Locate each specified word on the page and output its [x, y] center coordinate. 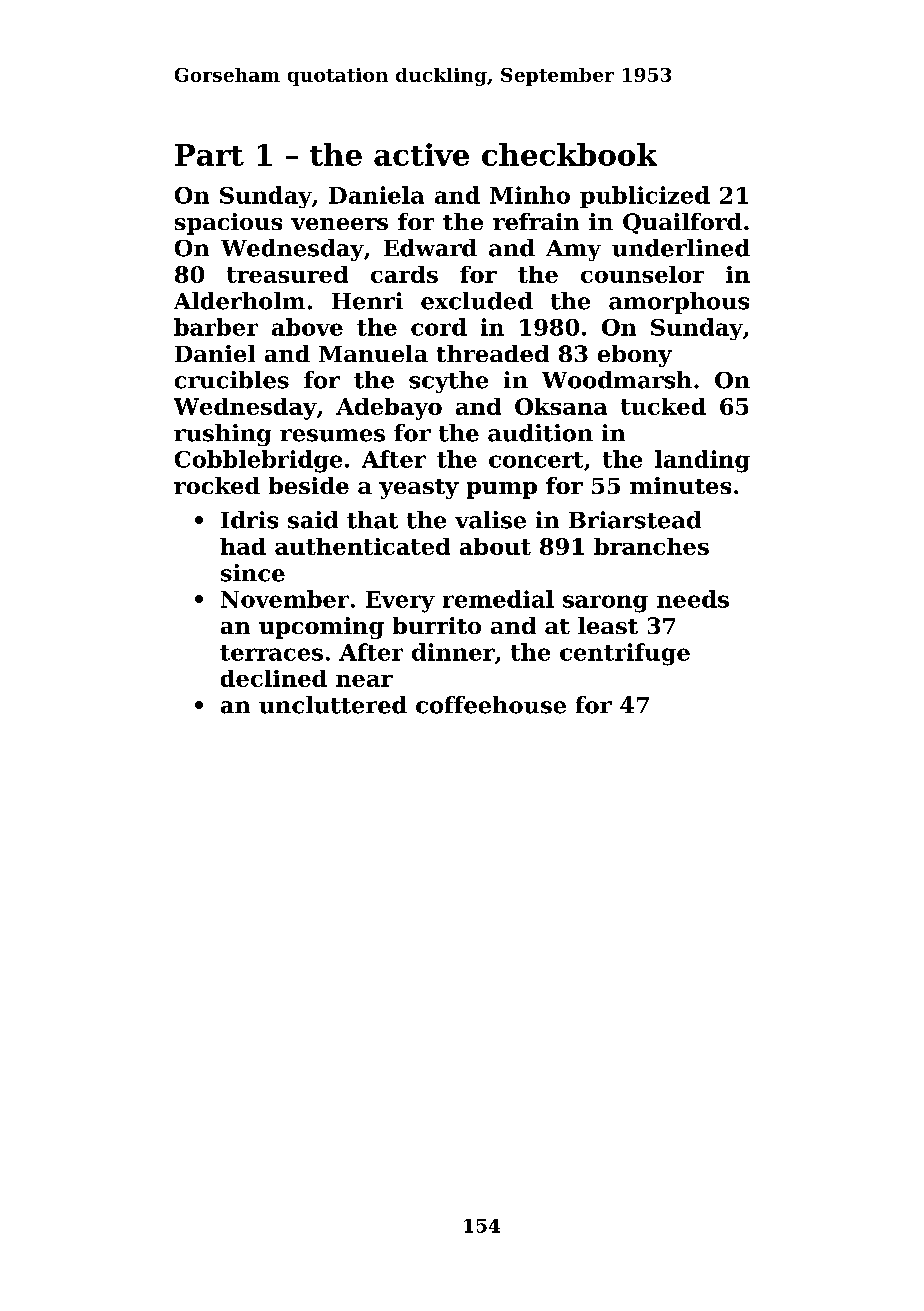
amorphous [679, 303]
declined [274, 678]
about [495, 546]
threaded [493, 353]
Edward [430, 248]
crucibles [232, 380]
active [421, 154]
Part [209, 155]
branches [651, 546]
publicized [645, 197]
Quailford [682, 223]
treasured [287, 274]
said [313, 520]
